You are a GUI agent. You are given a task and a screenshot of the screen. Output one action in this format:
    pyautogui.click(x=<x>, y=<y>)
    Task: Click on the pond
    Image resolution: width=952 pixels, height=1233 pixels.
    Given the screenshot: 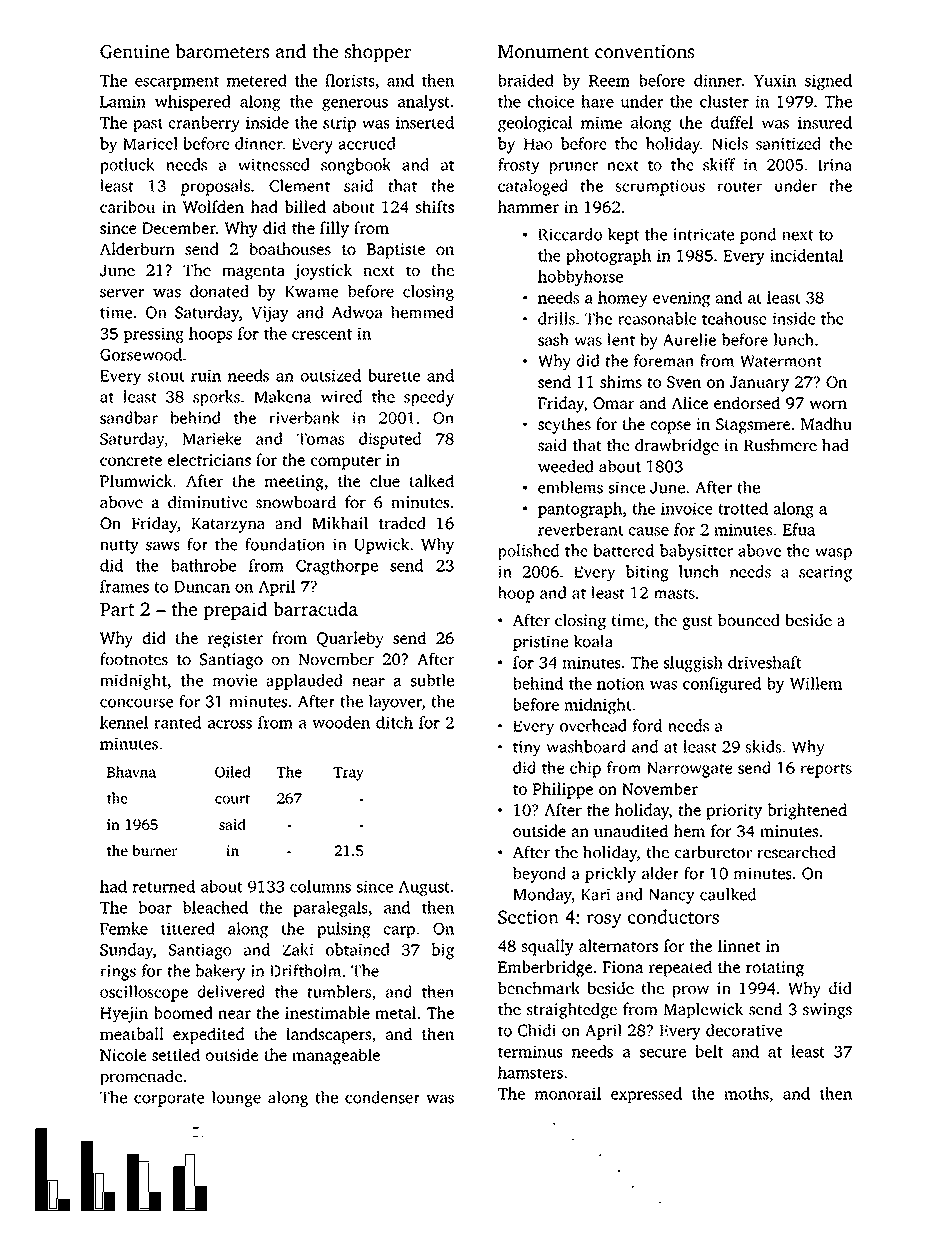 What is the action you would take?
    pyautogui.click(x=758, y=236)
